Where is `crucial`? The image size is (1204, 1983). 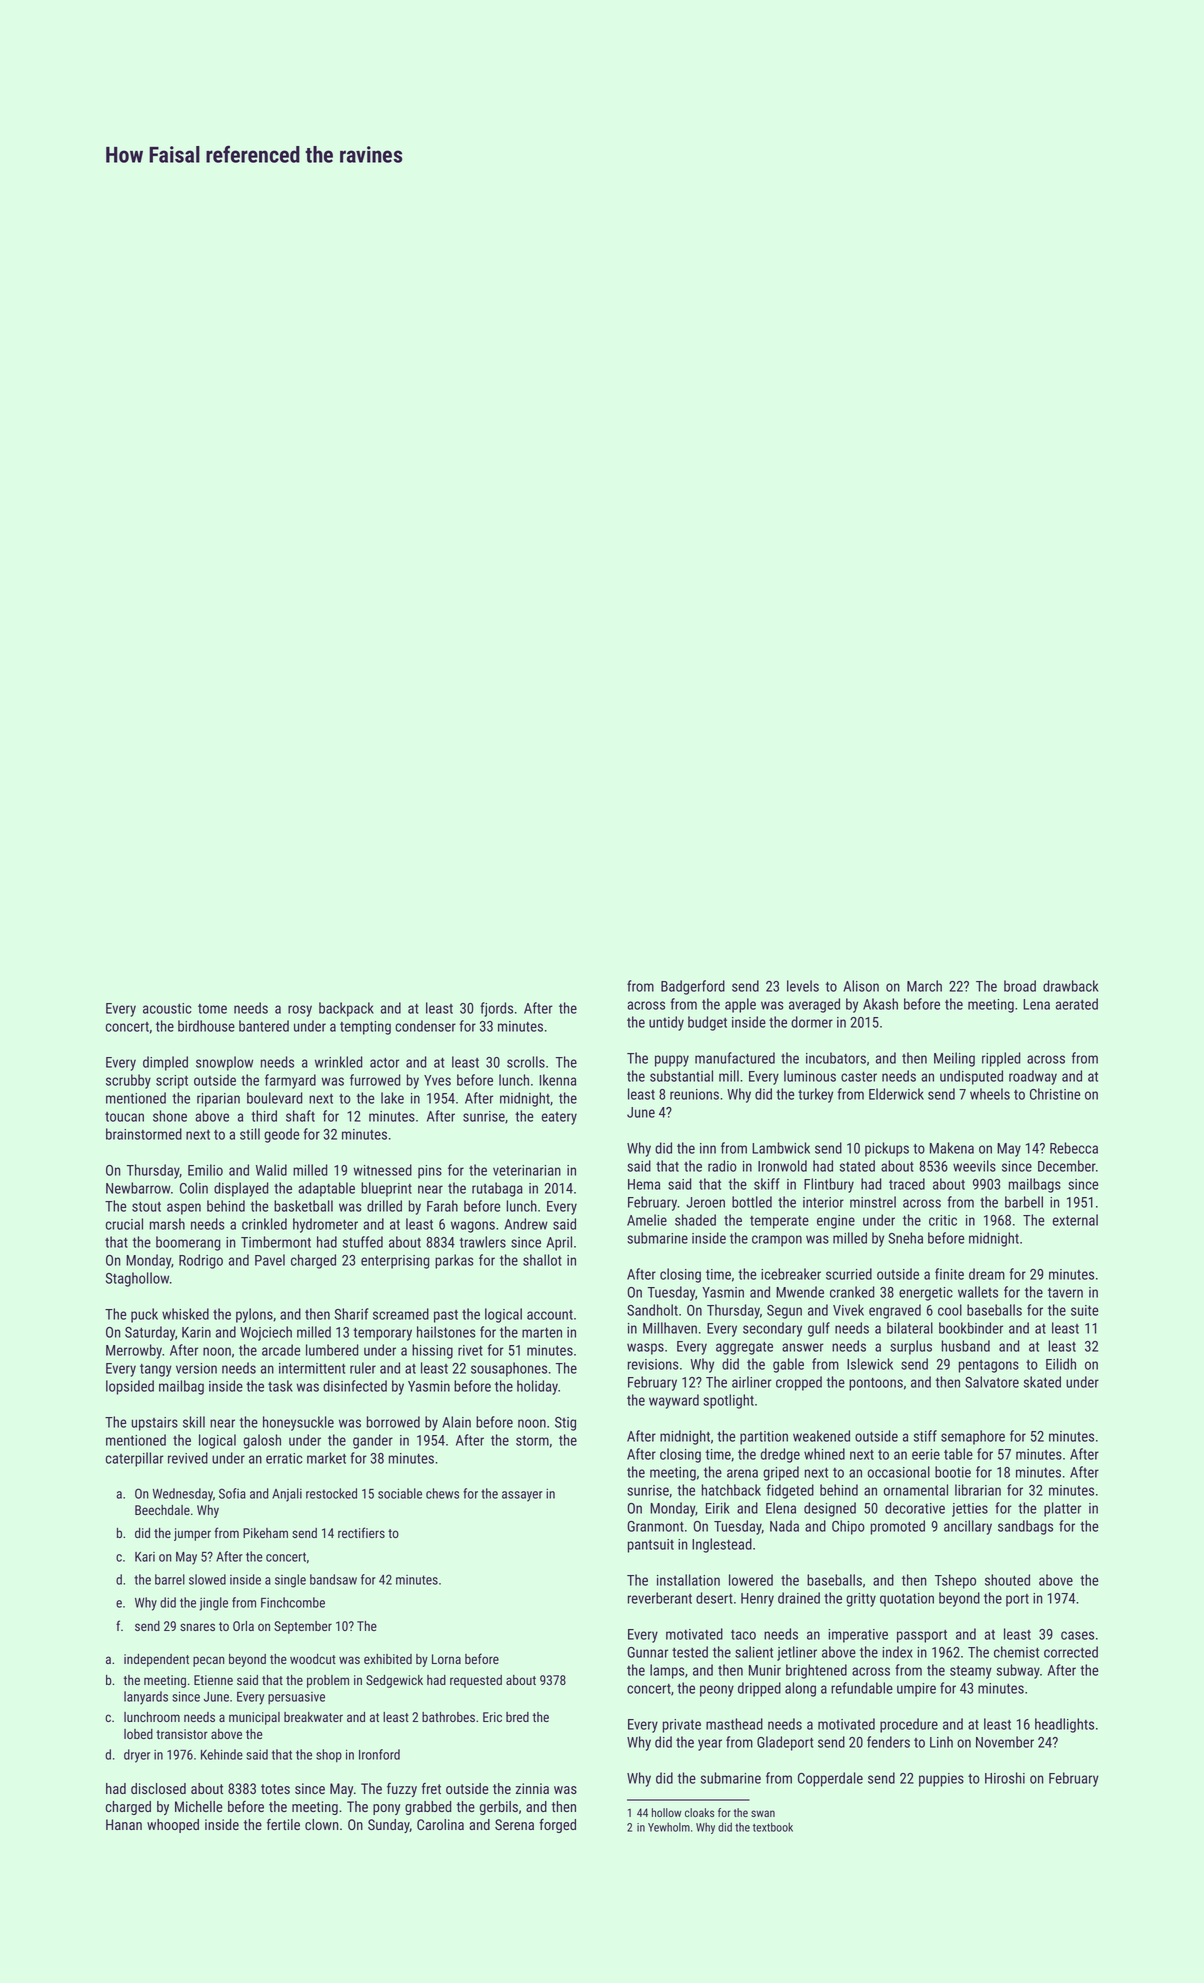
crucial is located at coordinates (124, 1224).
